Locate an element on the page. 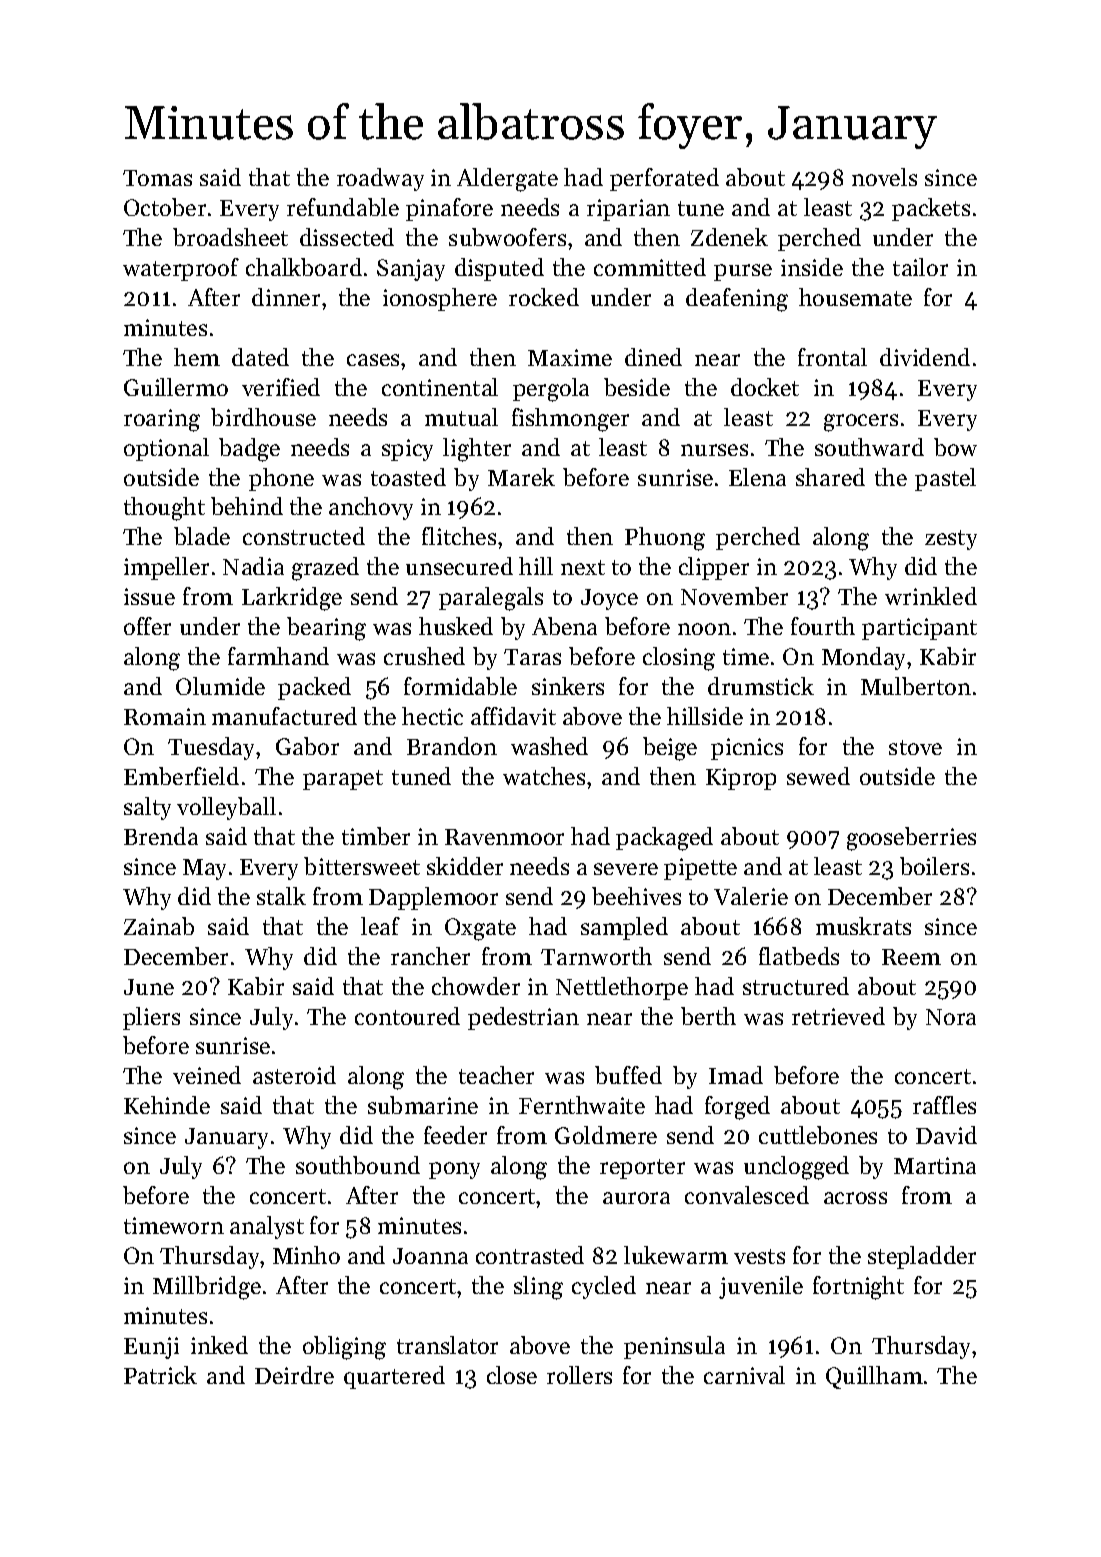  perforated is located at coordinates (664, 179).
